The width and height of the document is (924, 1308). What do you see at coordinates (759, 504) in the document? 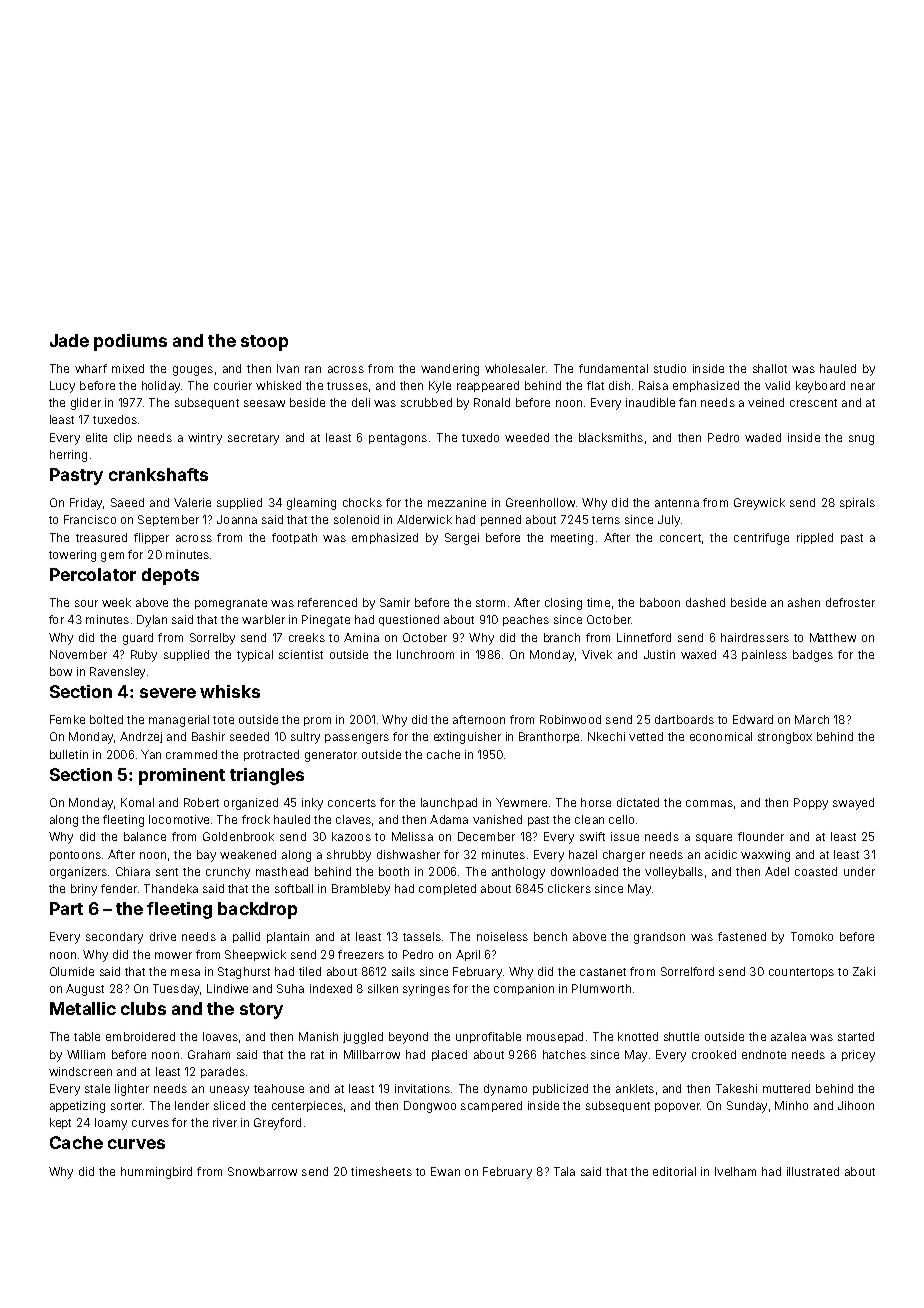
I see `Greywick` at bounding box center [759, 504].
